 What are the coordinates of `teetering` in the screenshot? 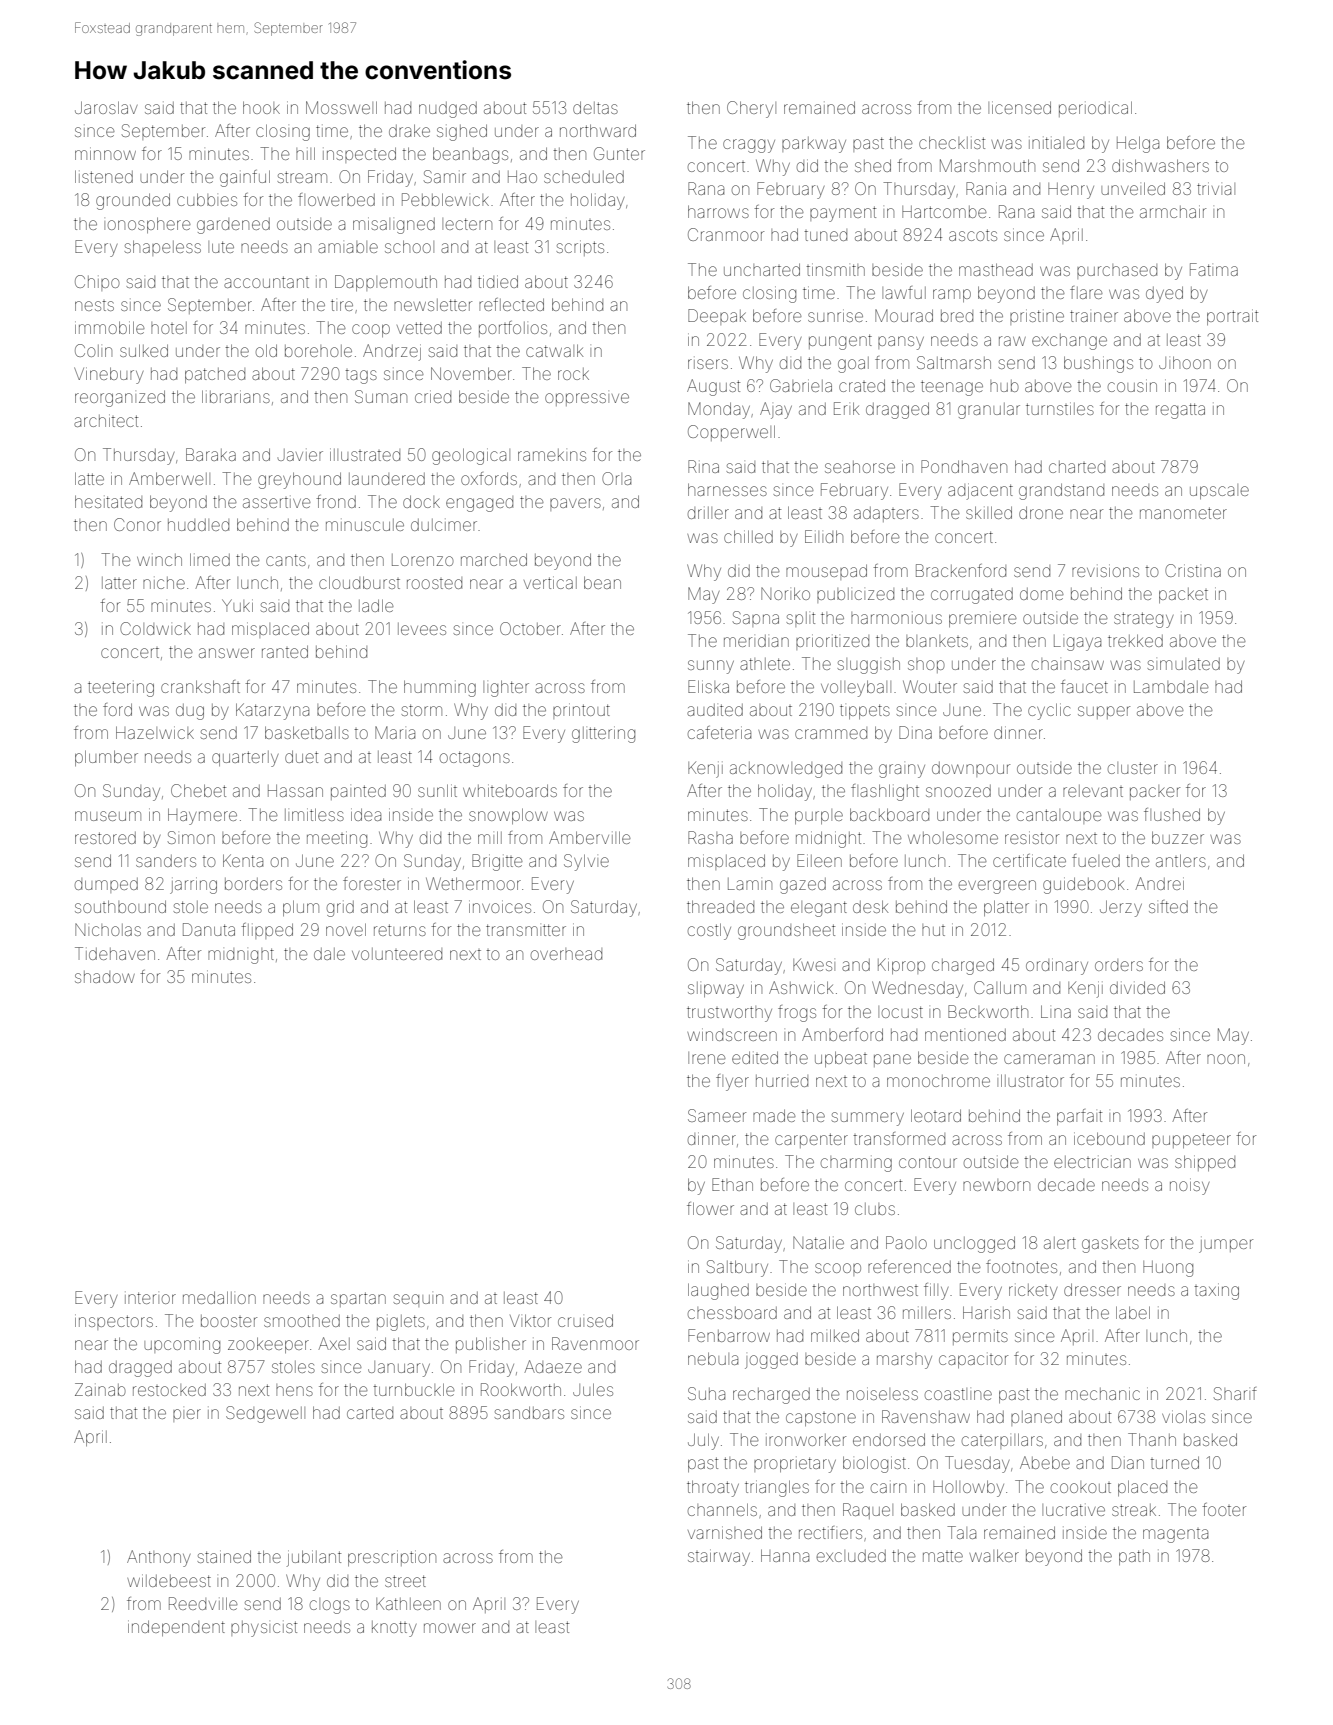 It's located at (121, 689).
